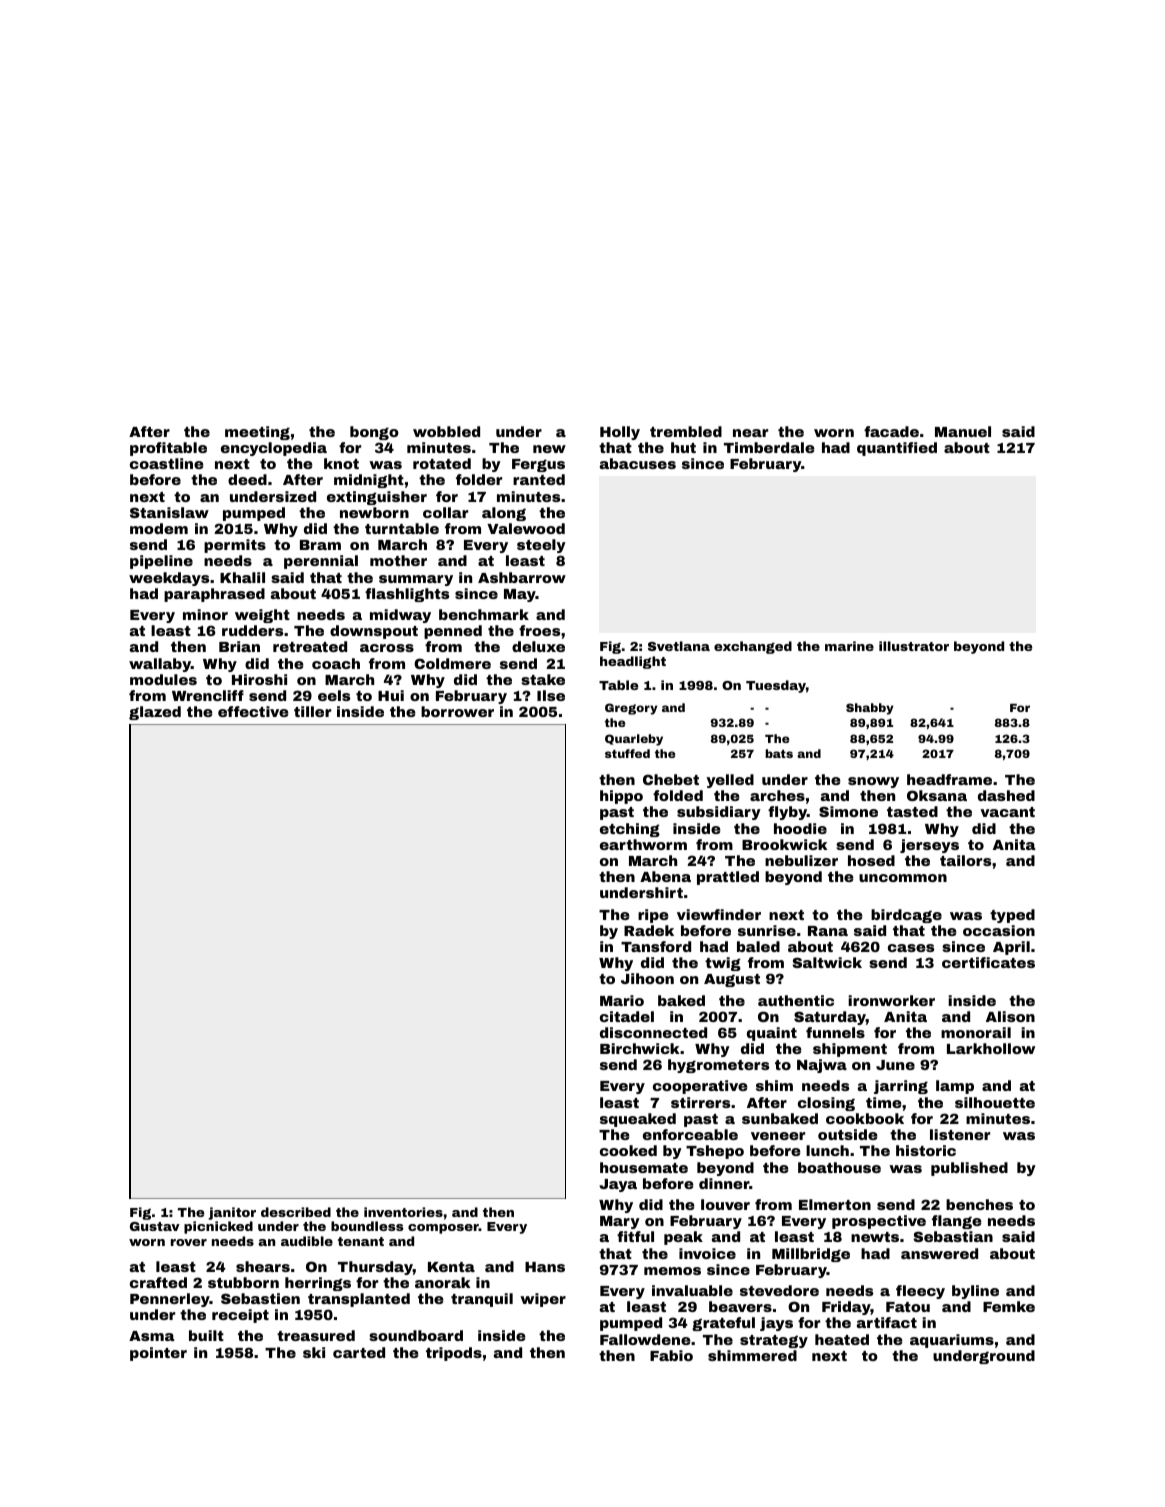  Describe the element at coordinates (232, 1213) in the document. I see `janitor` at that location.
